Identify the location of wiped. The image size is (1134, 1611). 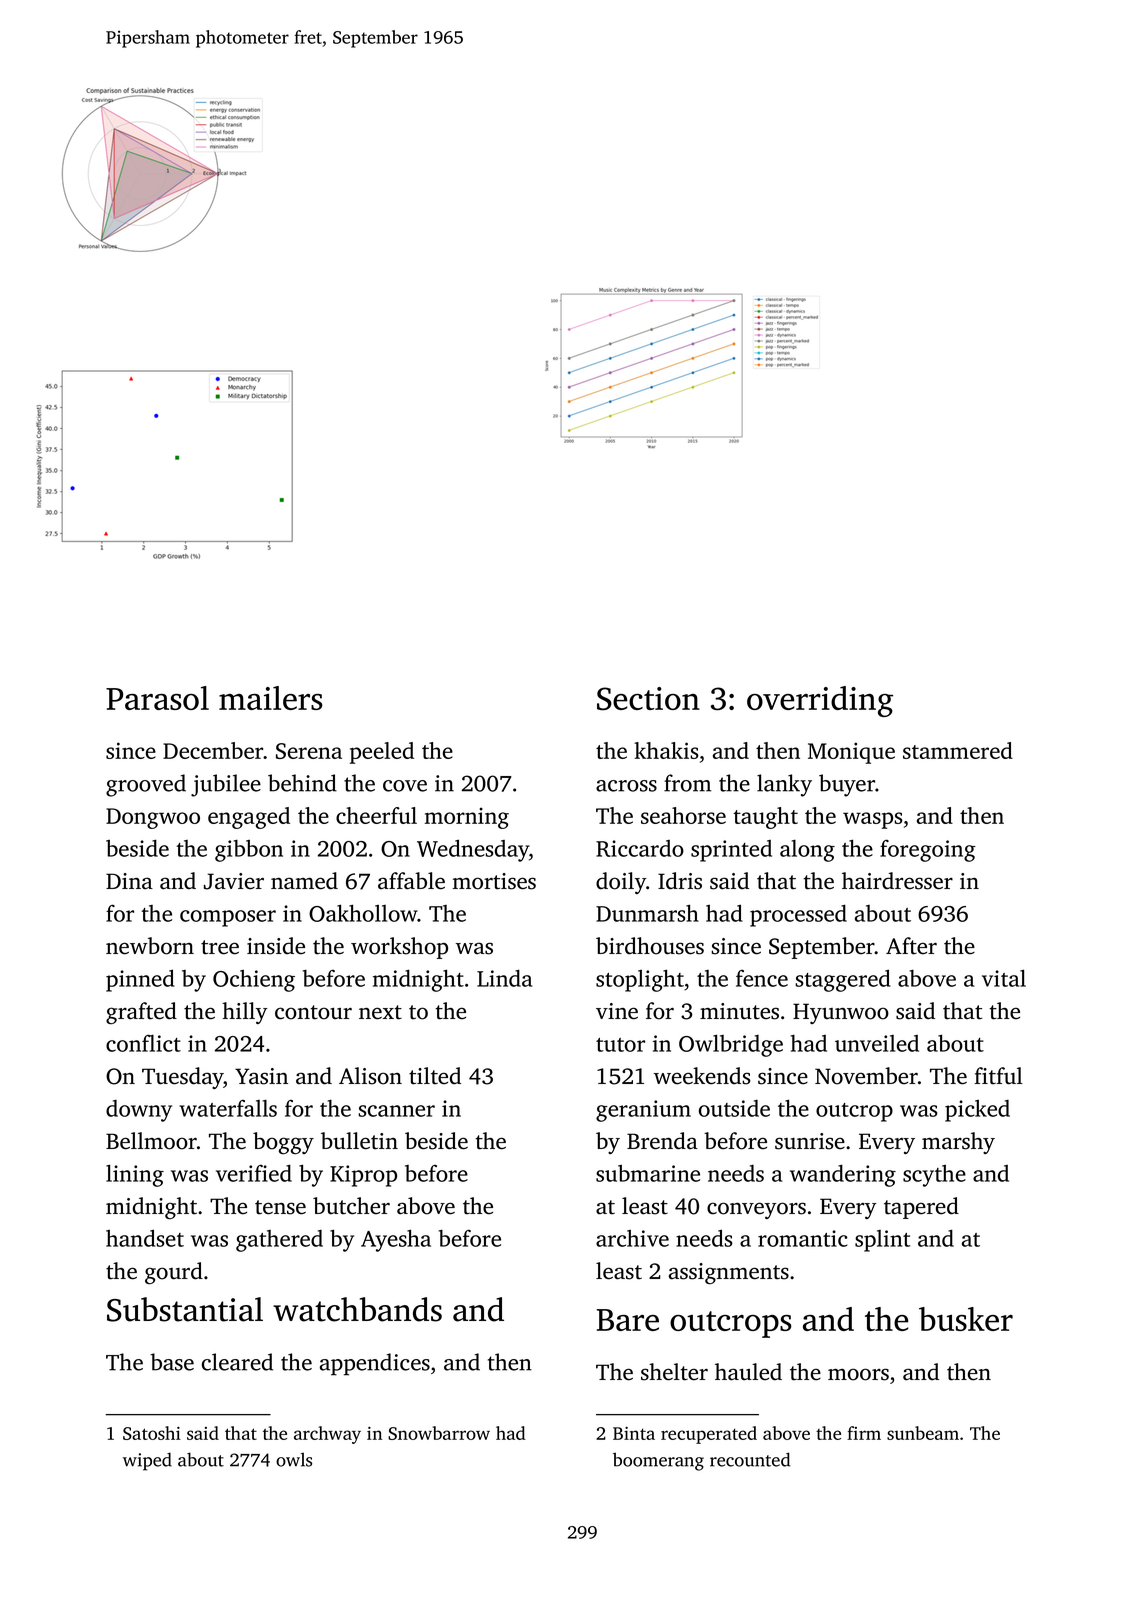
(147, 1461).
